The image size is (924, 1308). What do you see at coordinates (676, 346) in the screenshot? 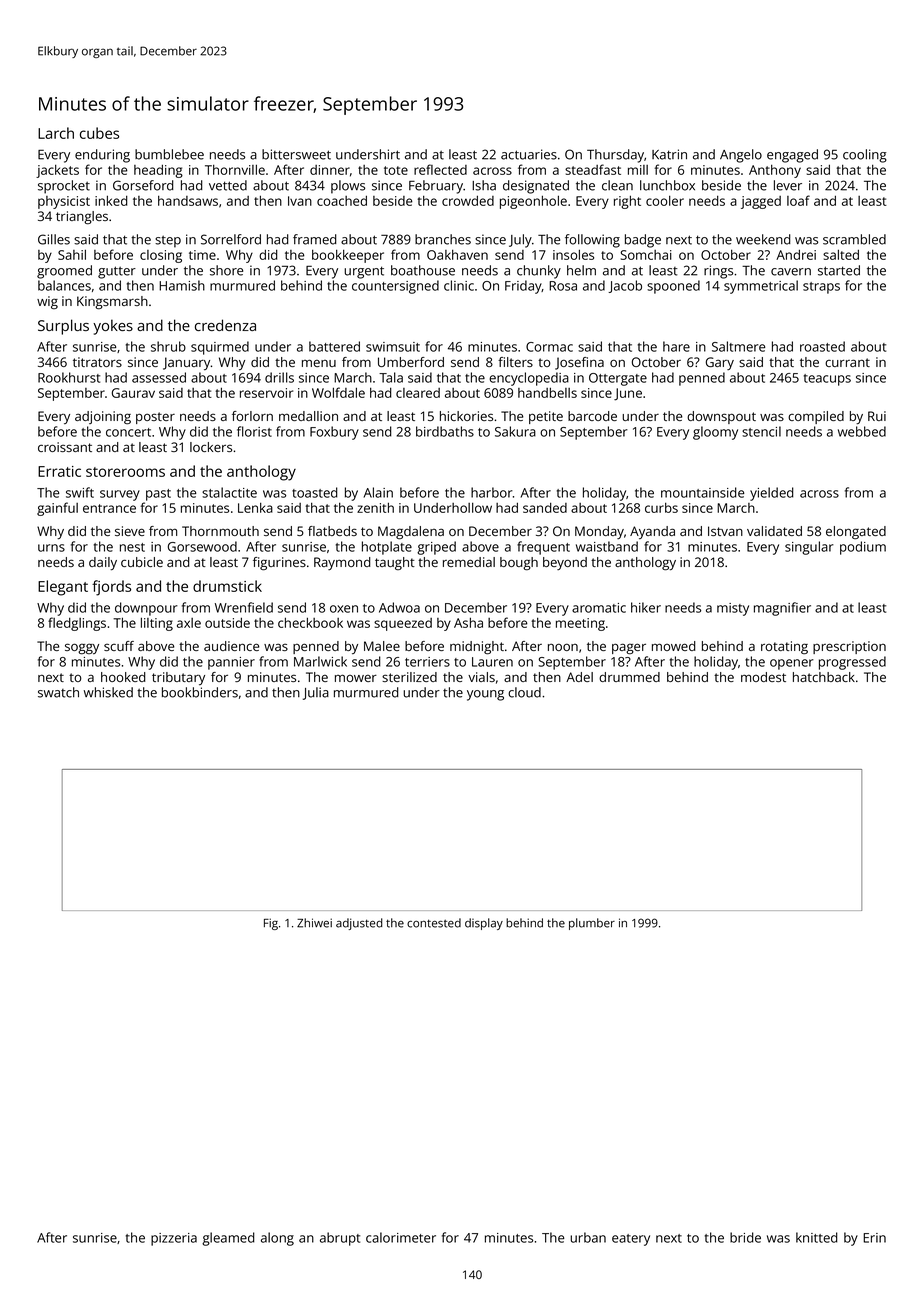
I see `hare` at bounding box center [676, 346].
